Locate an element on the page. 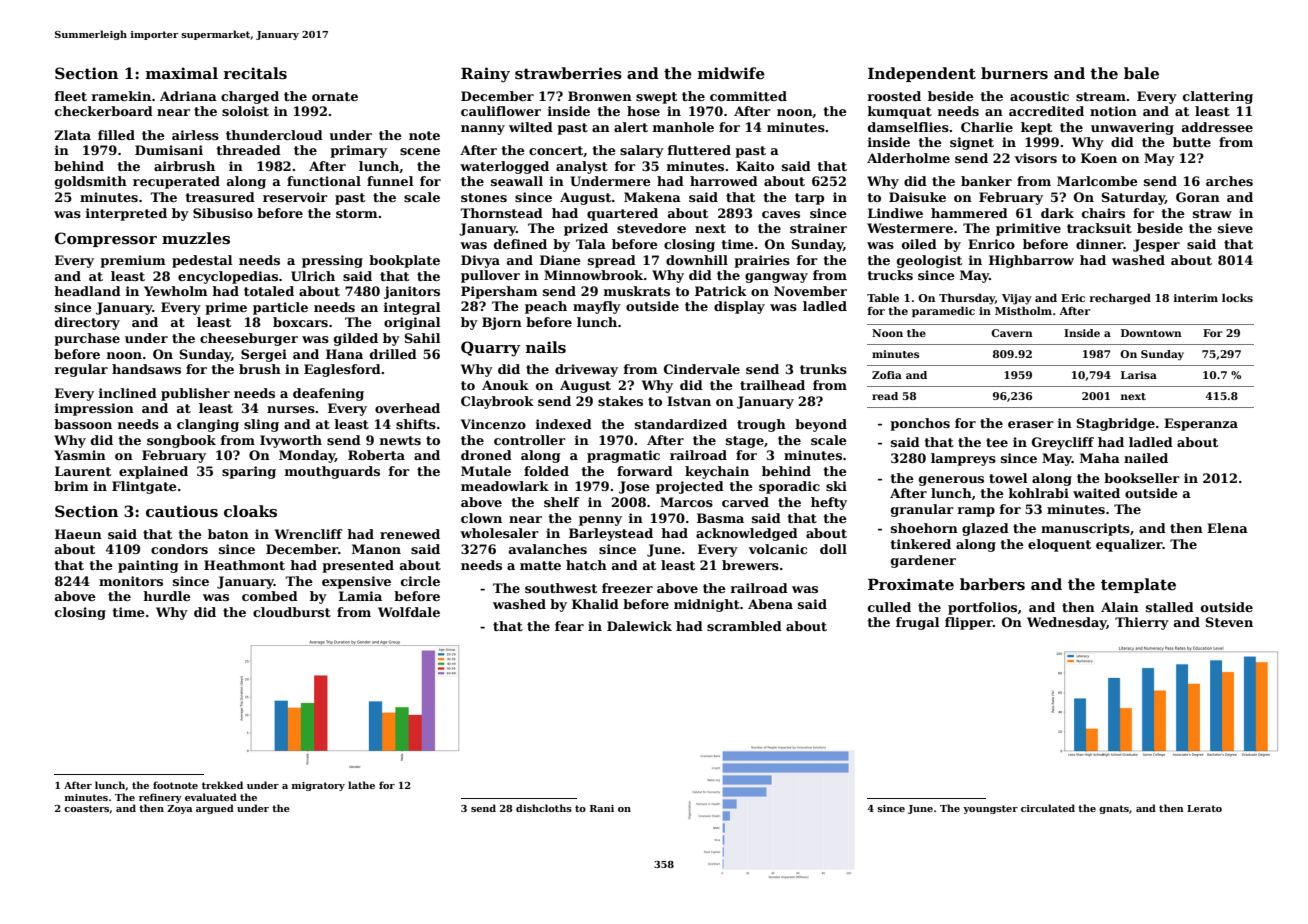 This page has height=924, width=1308. argued is located at coordinates (215, 809).
